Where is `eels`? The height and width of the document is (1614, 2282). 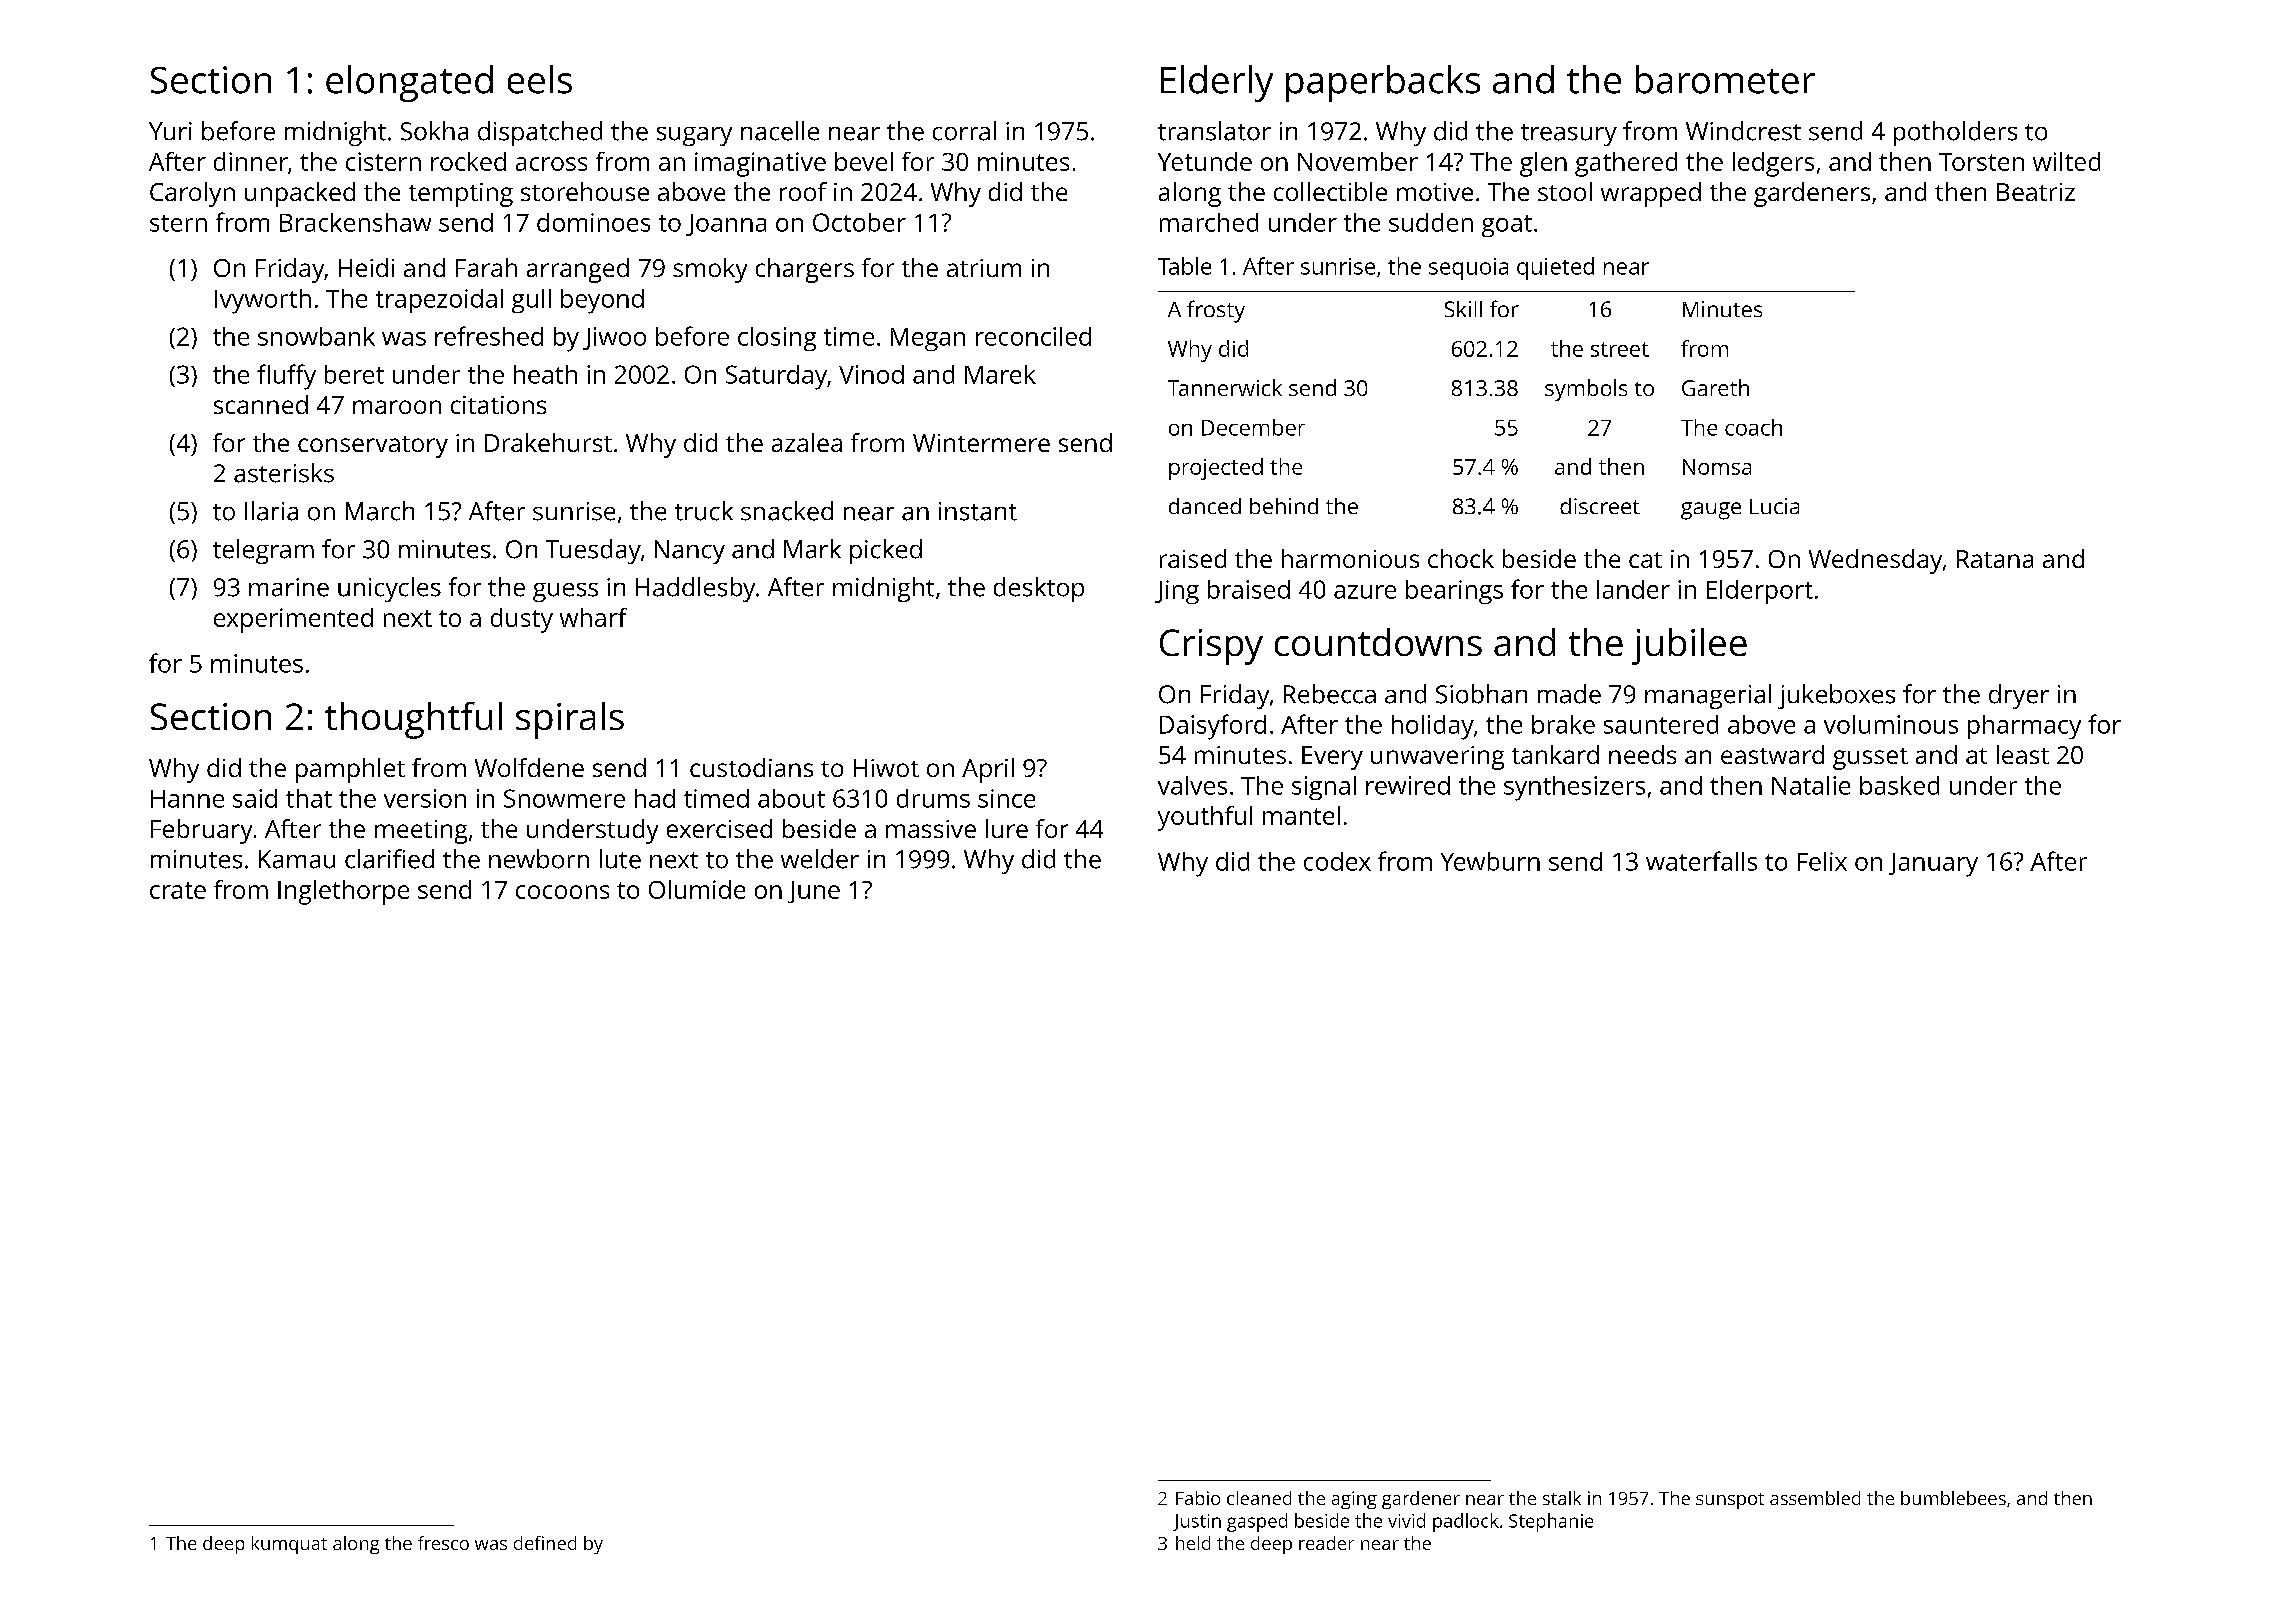 eels is located at coordinates (540, 79).
